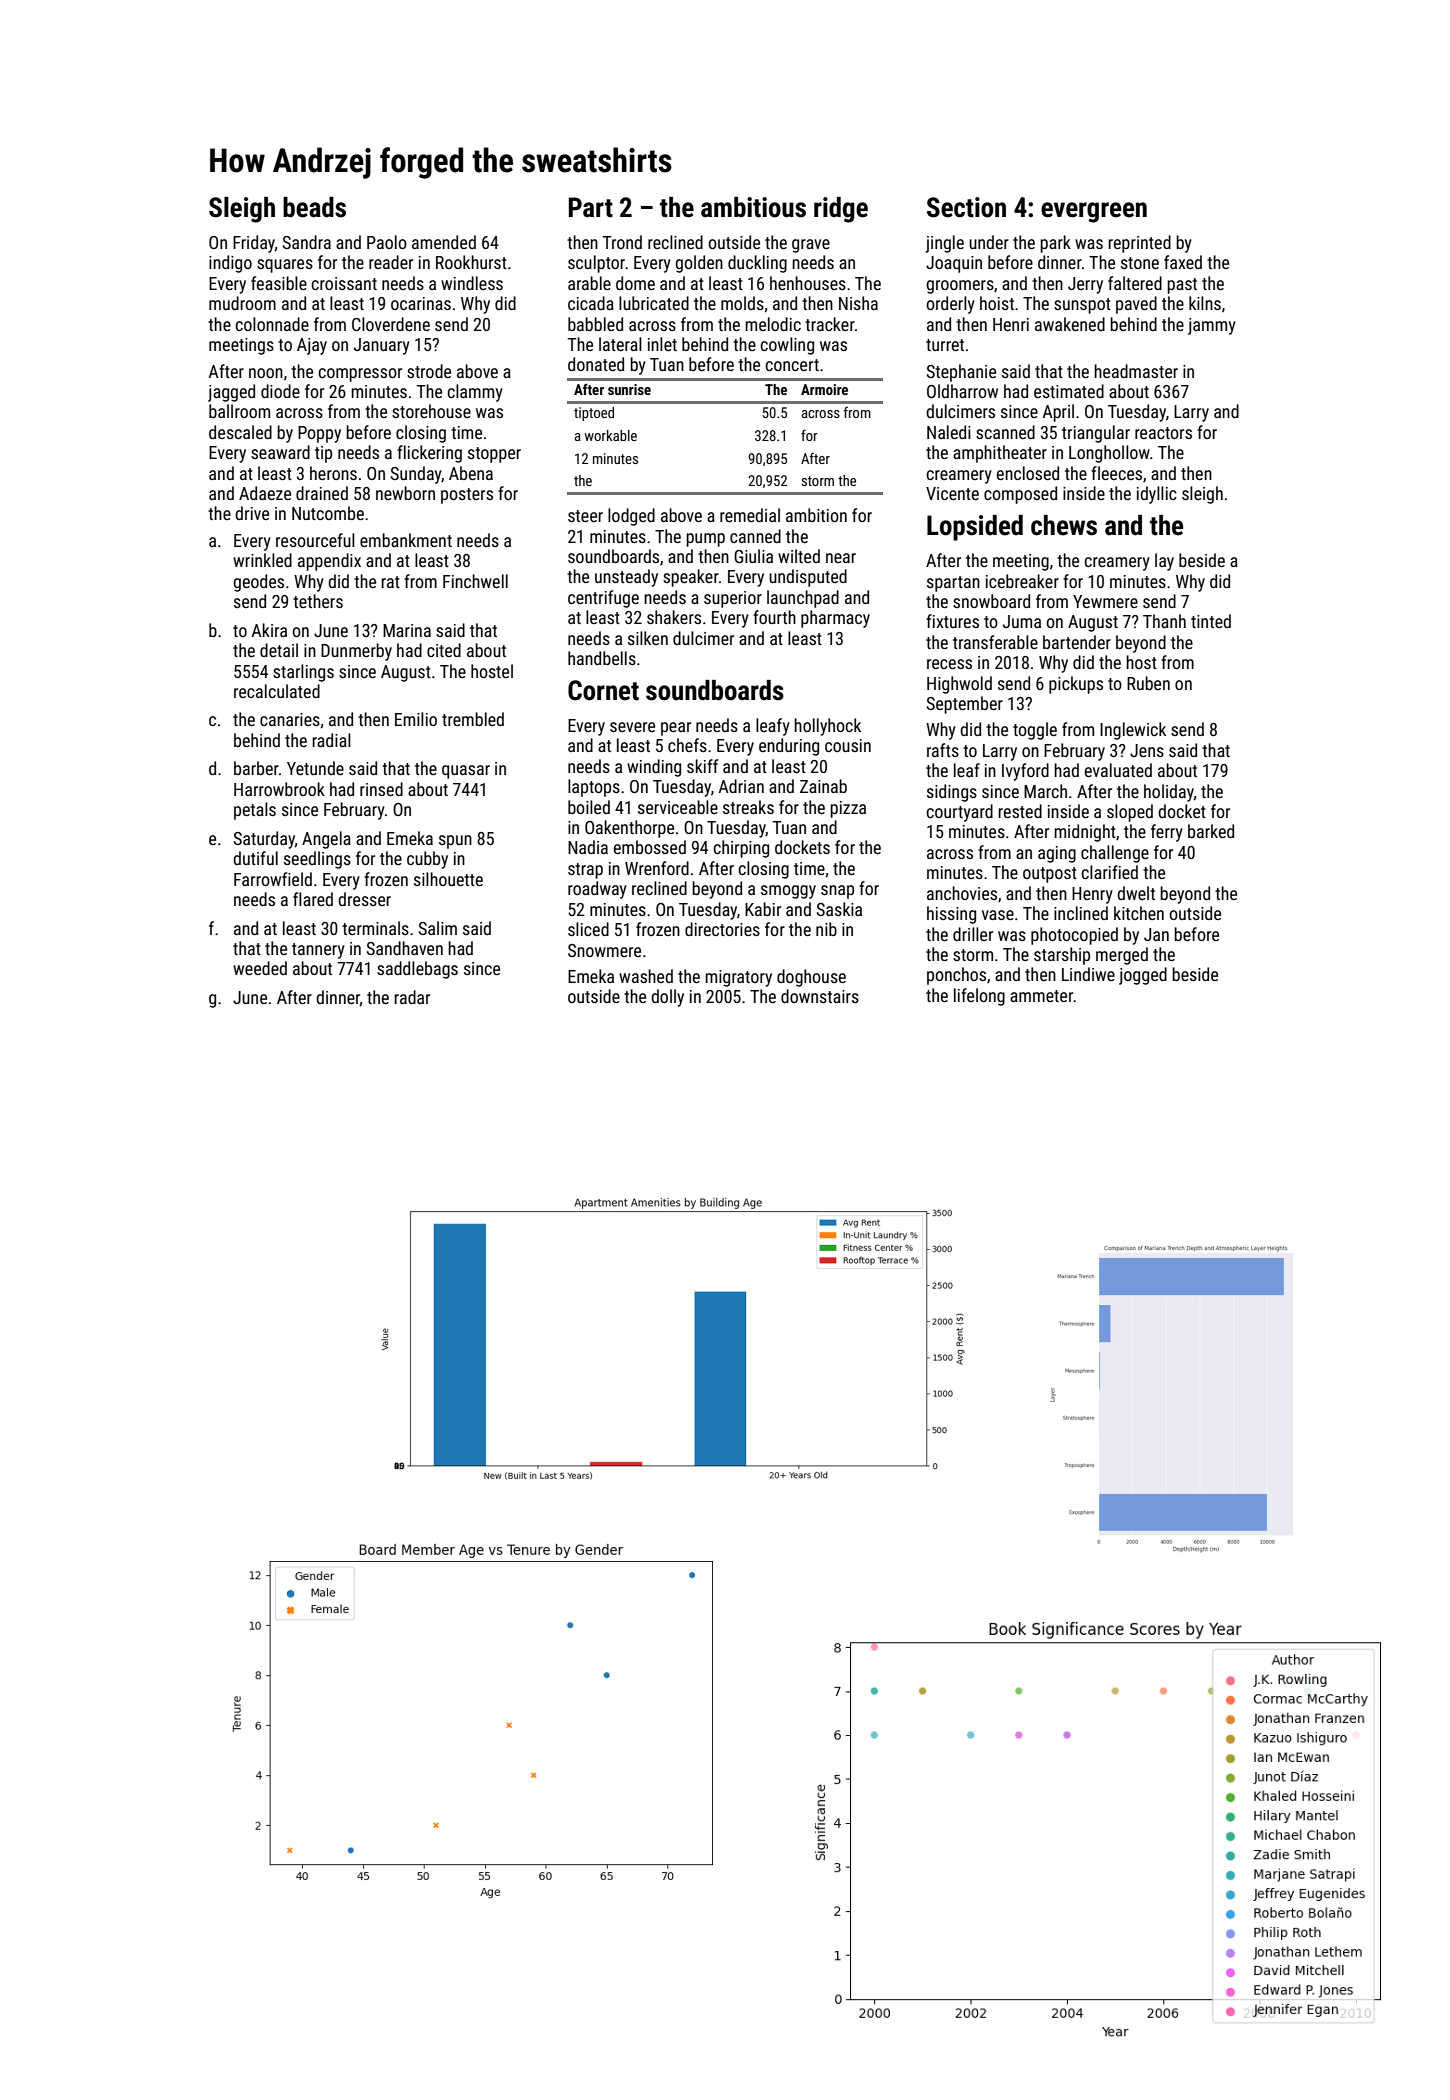  What do you see at coordinates (280, 452) in the screenshot?
I see `seaward` at bounding box center [280, 452].
